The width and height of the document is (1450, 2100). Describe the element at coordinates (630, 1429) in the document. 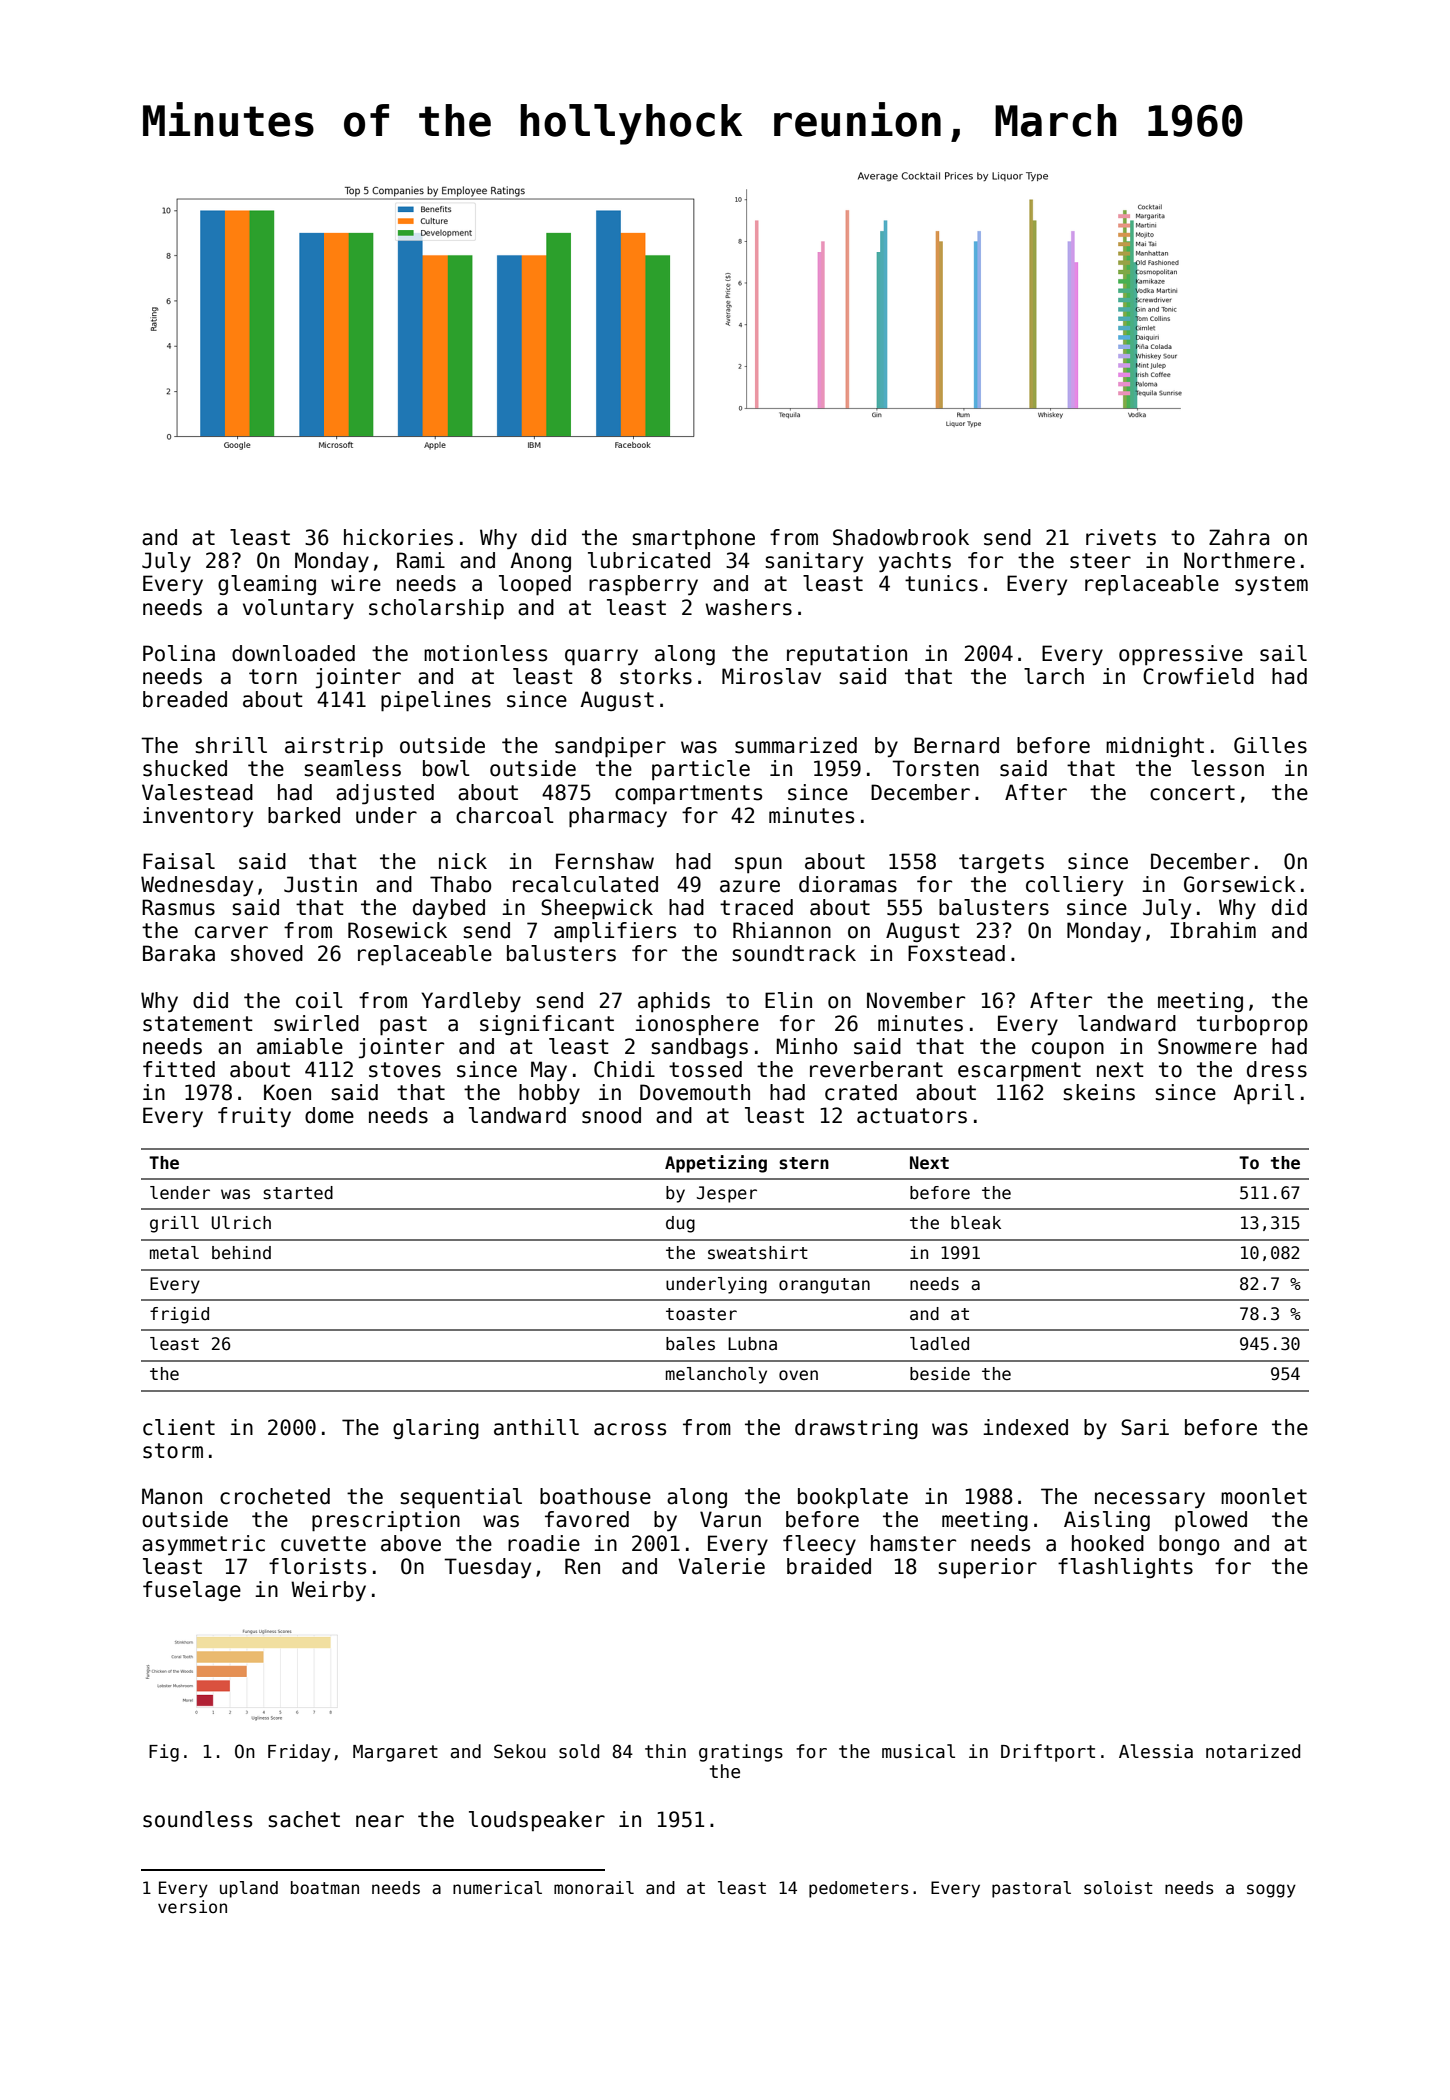

I see `across` at that location.
